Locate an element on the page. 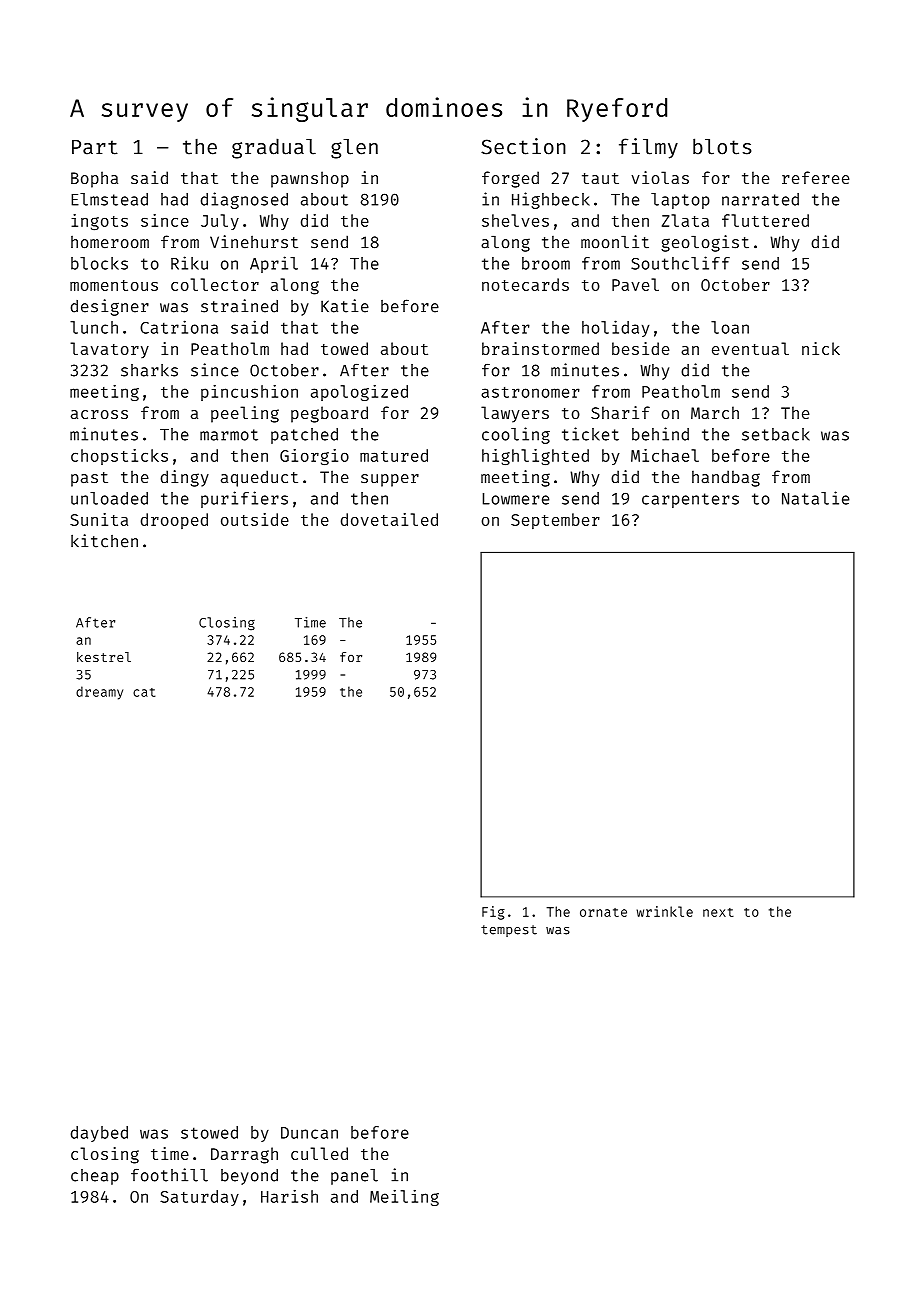 This page has height=1314, width=924. July is located at coordinates (220, 222).
